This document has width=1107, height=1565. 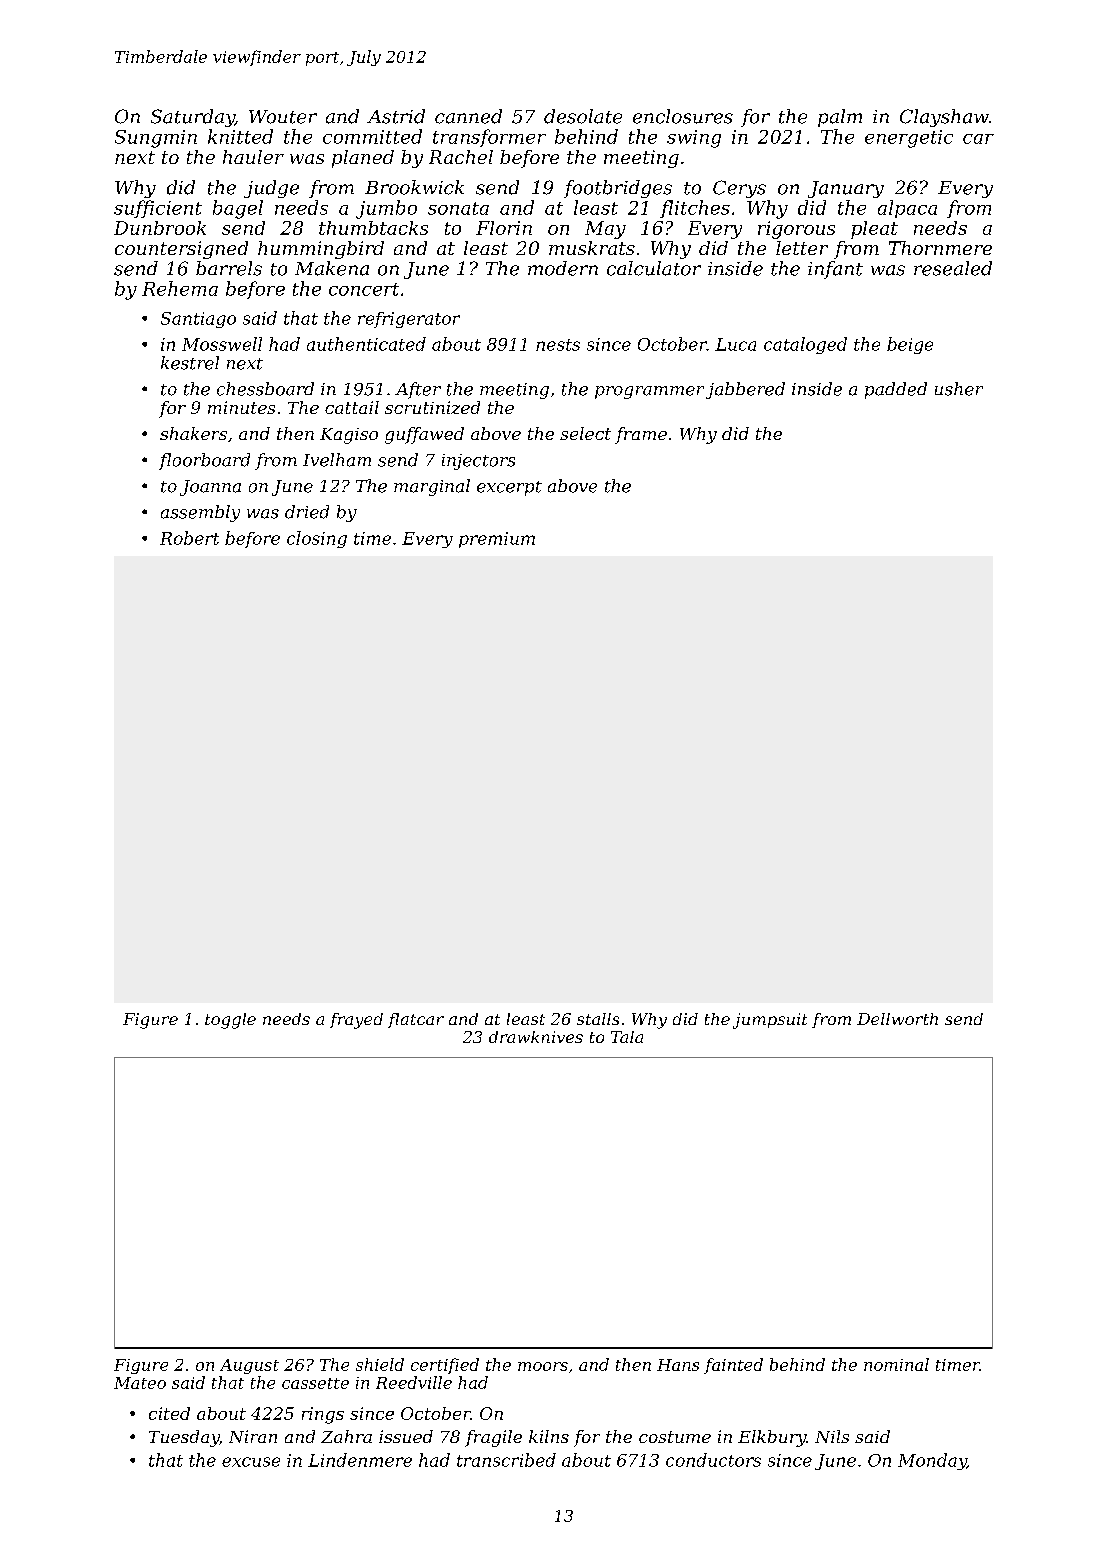 What do you see at coordinates (598, 1019) in the document?
I see `stalls` at bounding box center [598, 1019].
